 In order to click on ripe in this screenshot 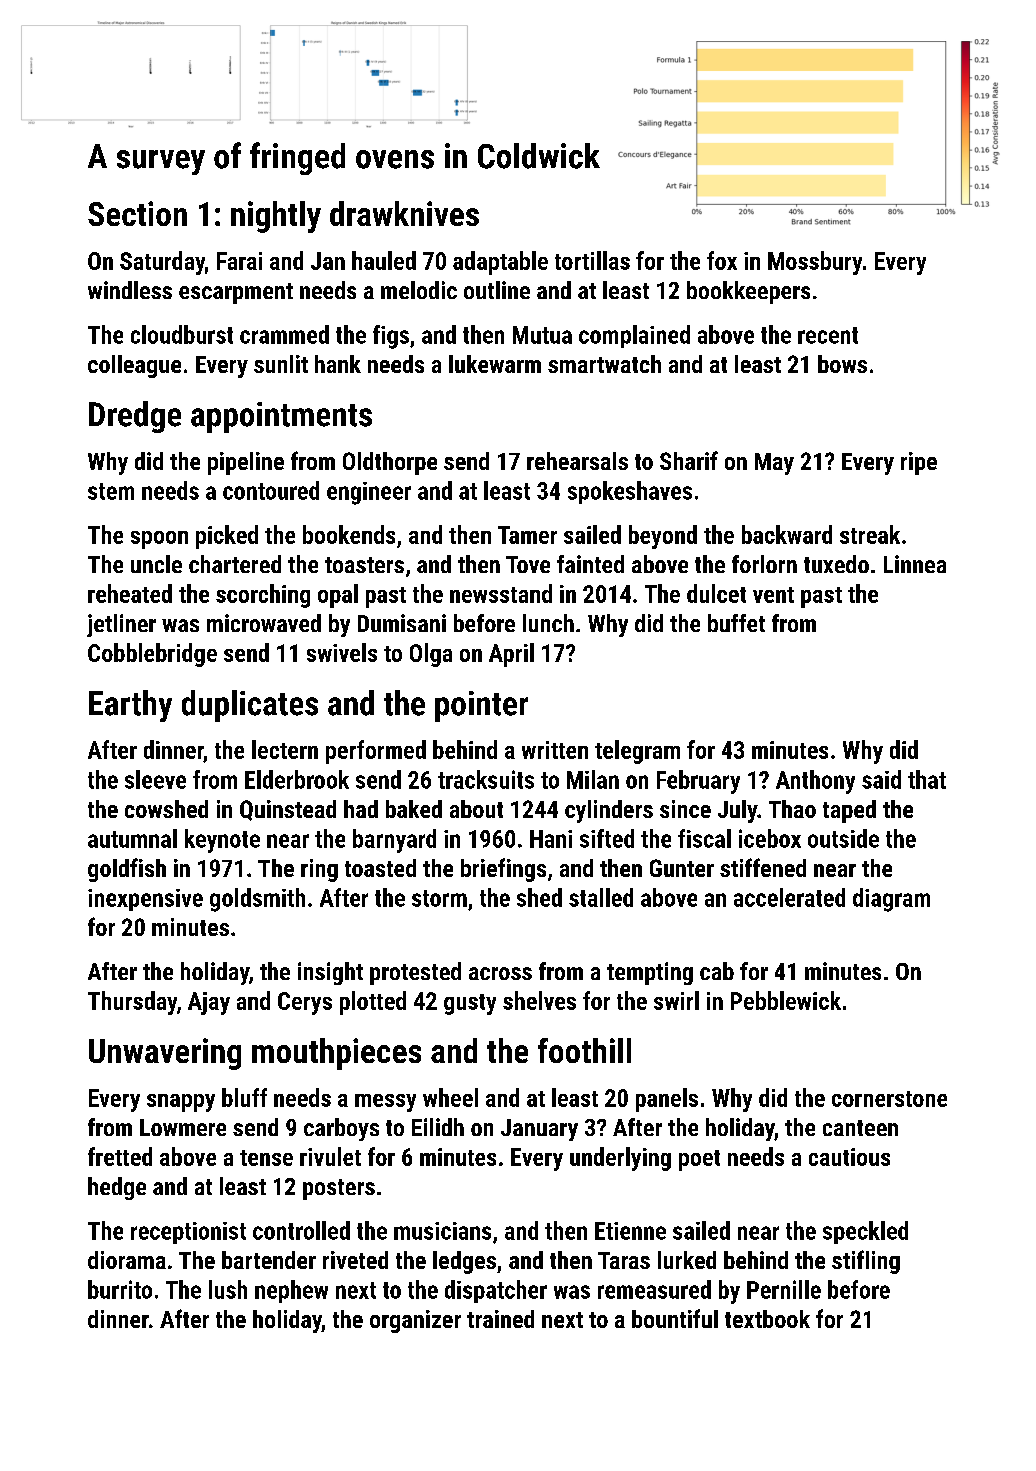, I will do `click(919, 463)`.
